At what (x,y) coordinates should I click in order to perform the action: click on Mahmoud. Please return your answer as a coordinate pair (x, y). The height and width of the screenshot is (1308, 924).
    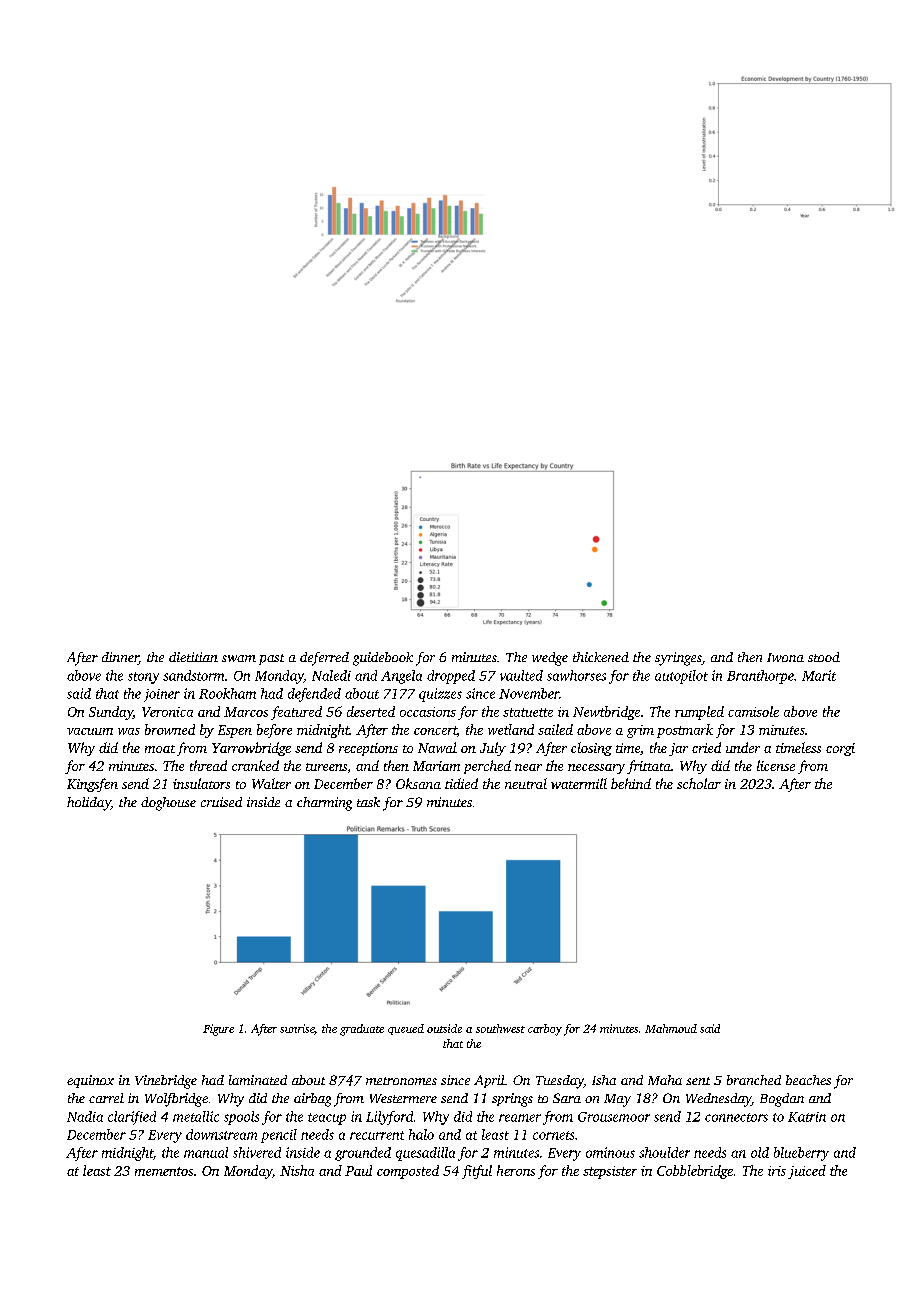
    Looking at the image, I should click on (671, 1028).
